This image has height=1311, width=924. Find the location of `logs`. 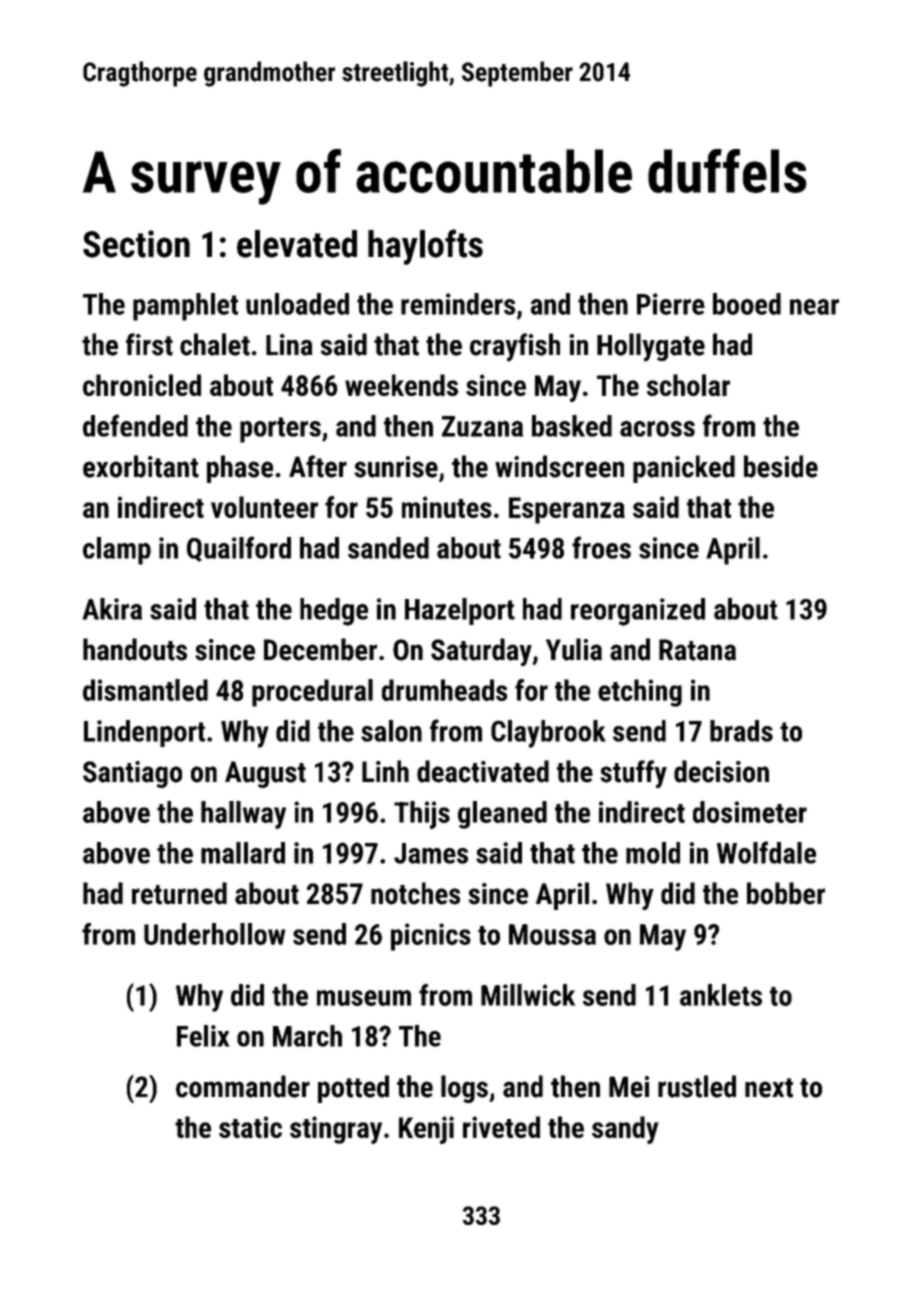

logs is located at coordinates (464, 1089).
